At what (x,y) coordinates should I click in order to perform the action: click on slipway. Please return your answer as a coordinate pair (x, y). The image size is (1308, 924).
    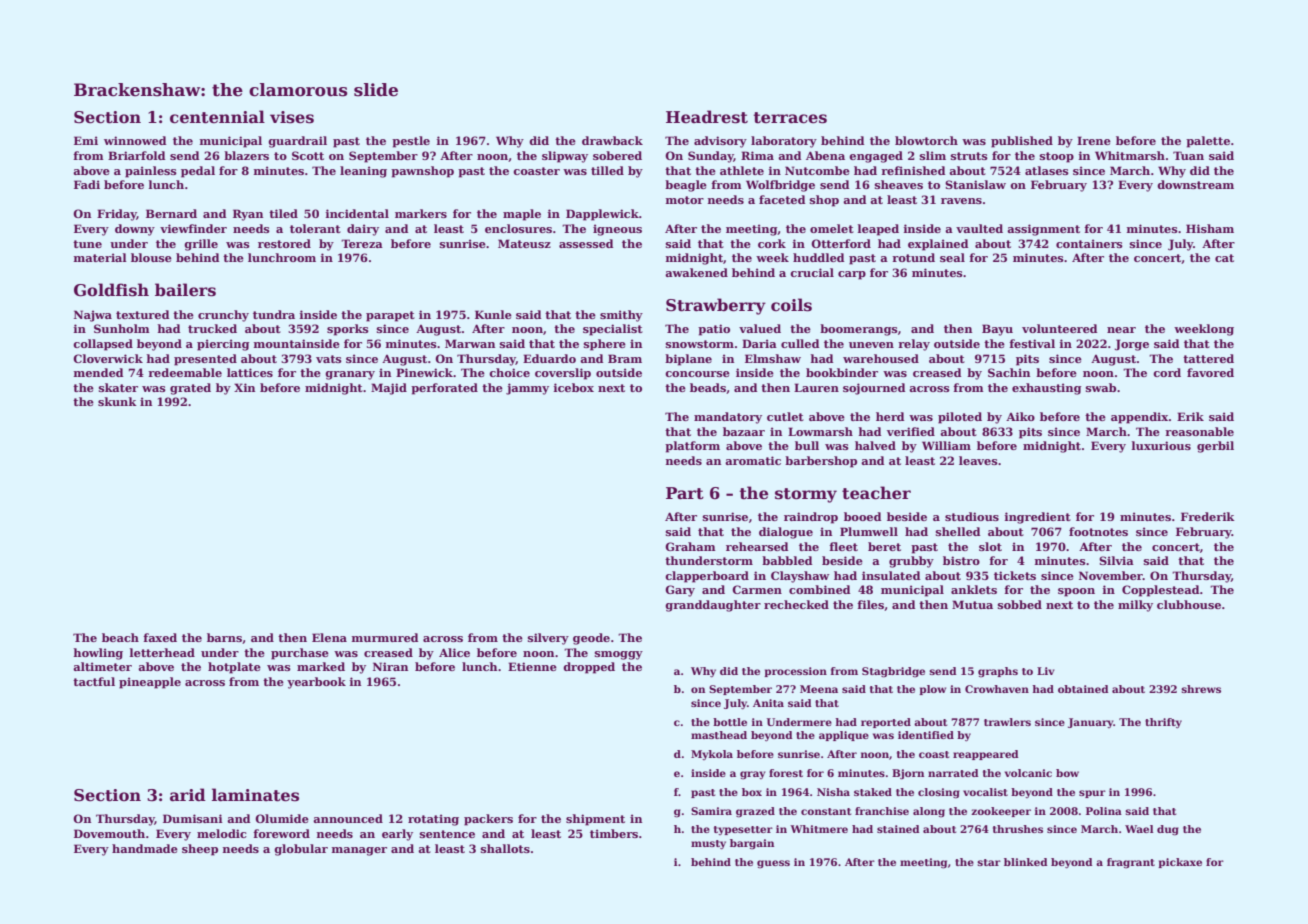
    Looking at the image, I should click on (565, 157).
